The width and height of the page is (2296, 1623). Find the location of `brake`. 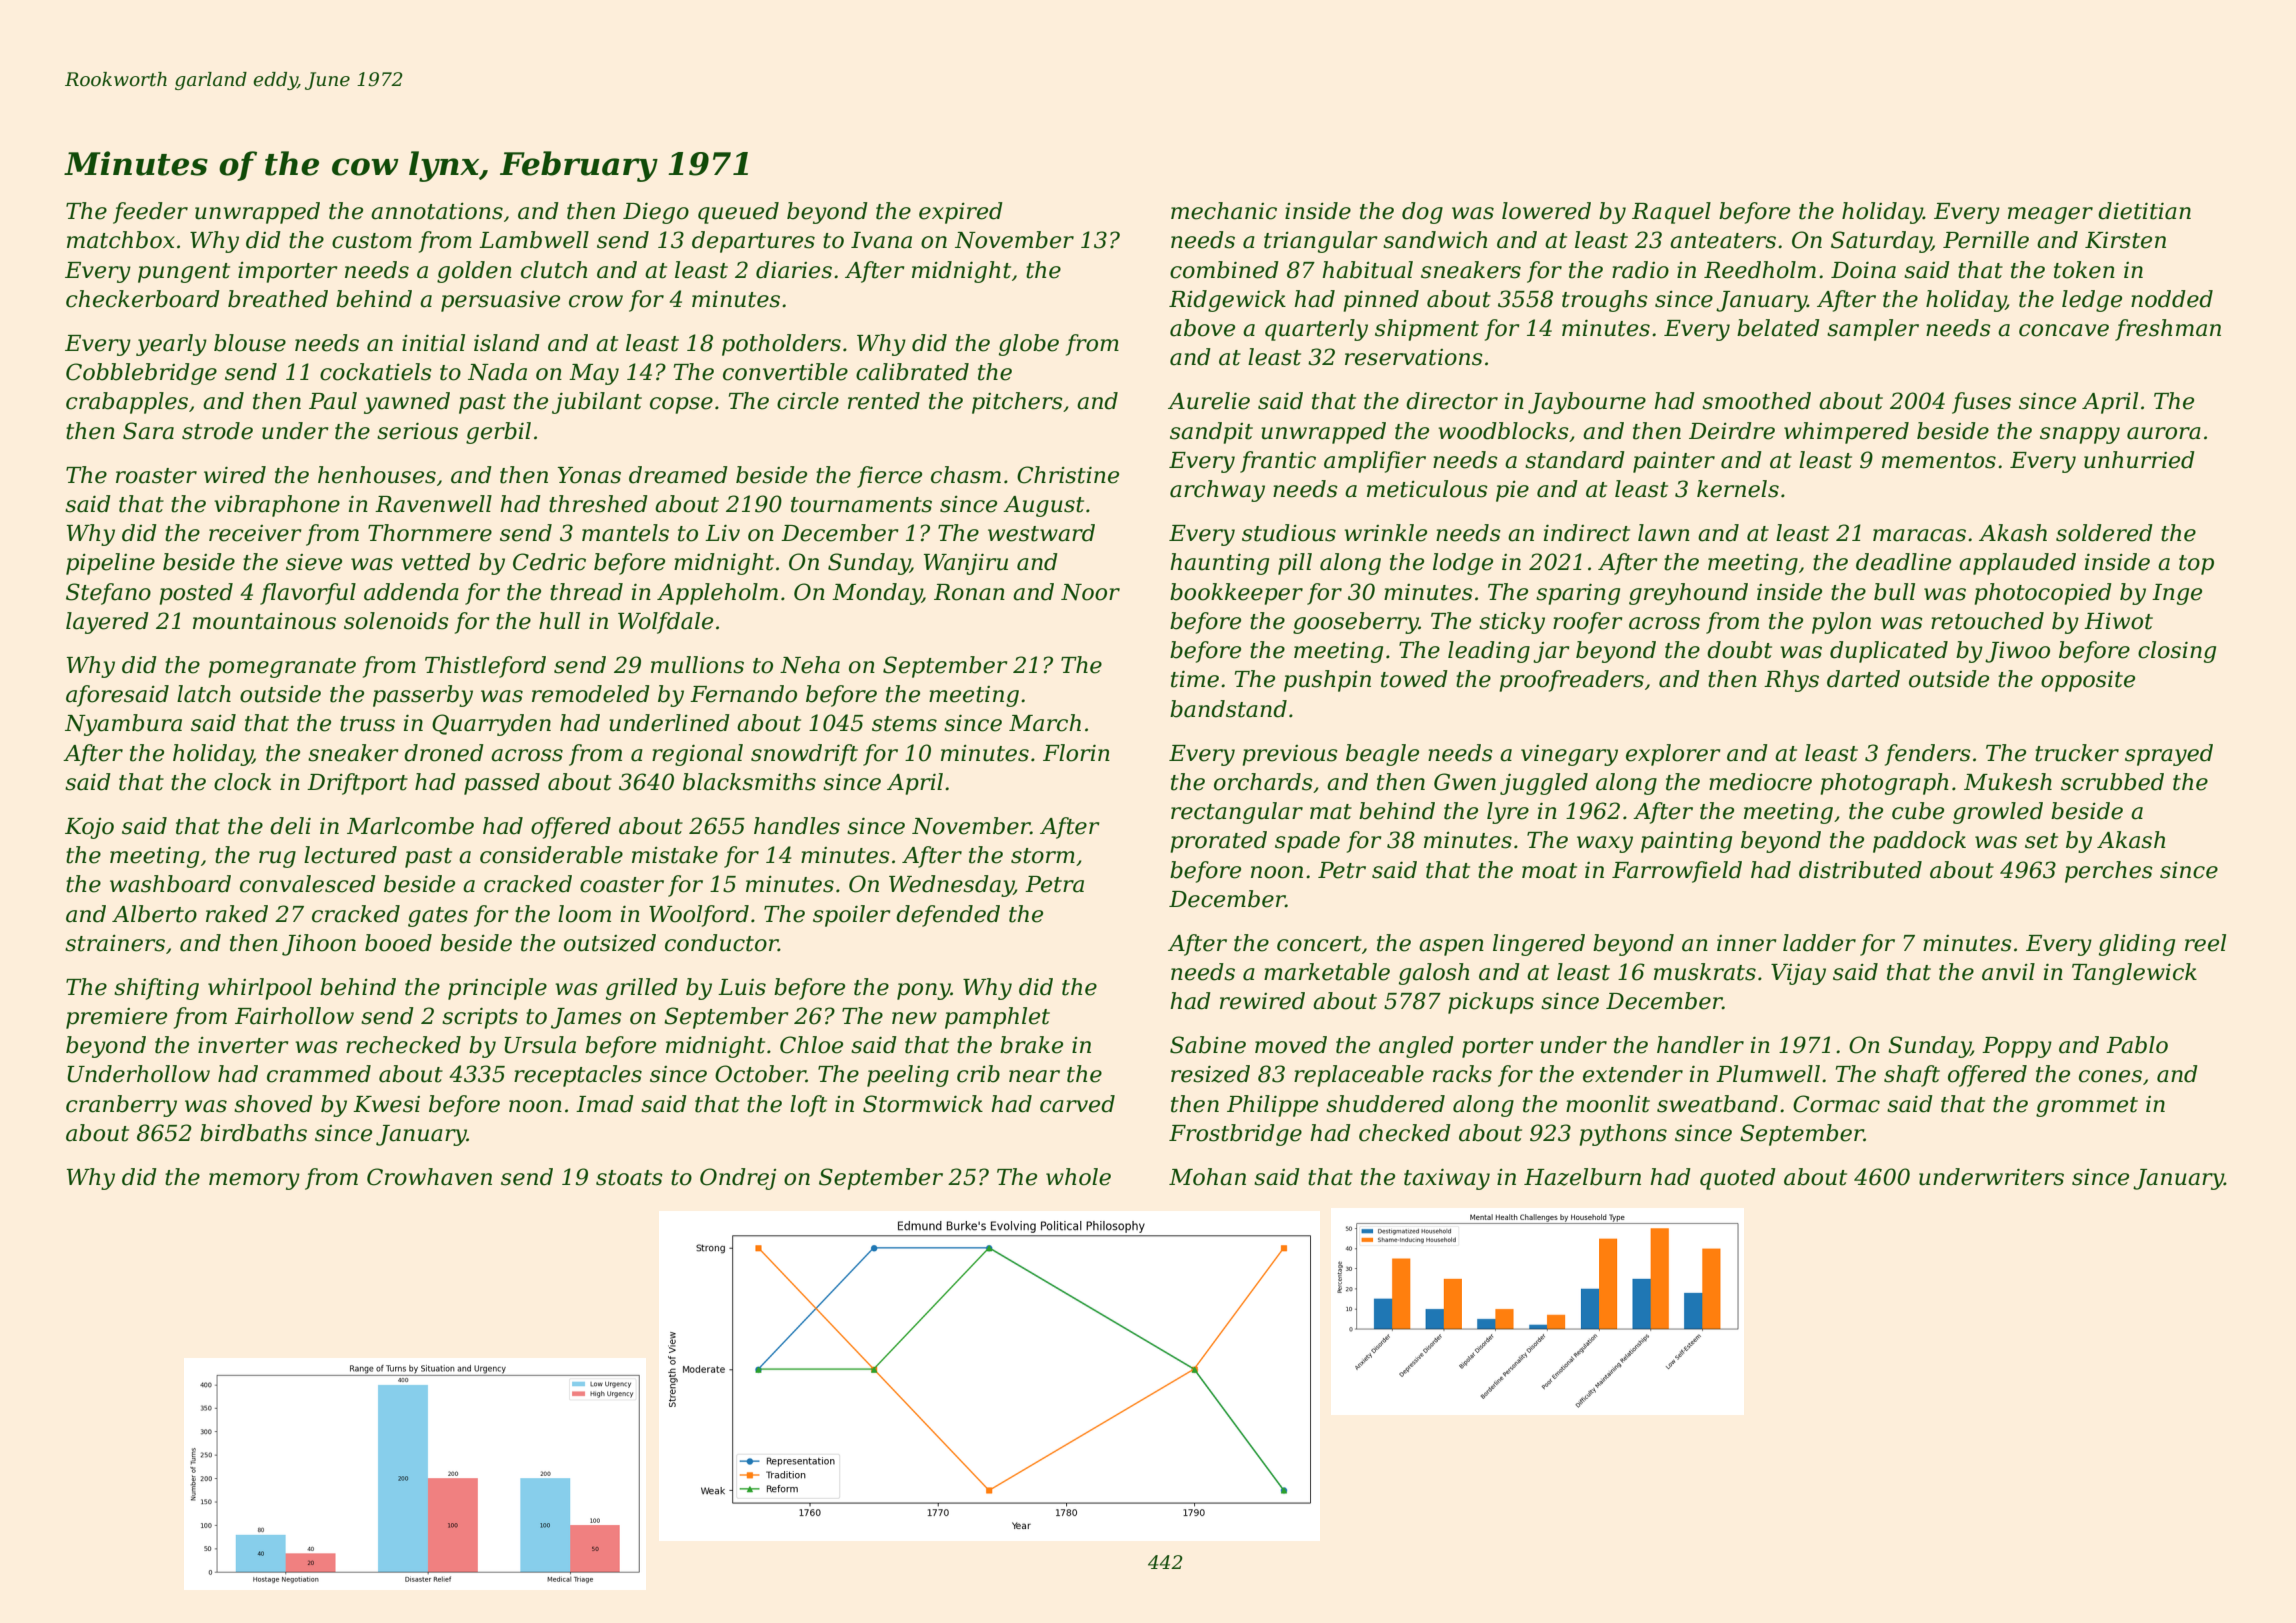

brake is located at coordinates (1031, 1045).
